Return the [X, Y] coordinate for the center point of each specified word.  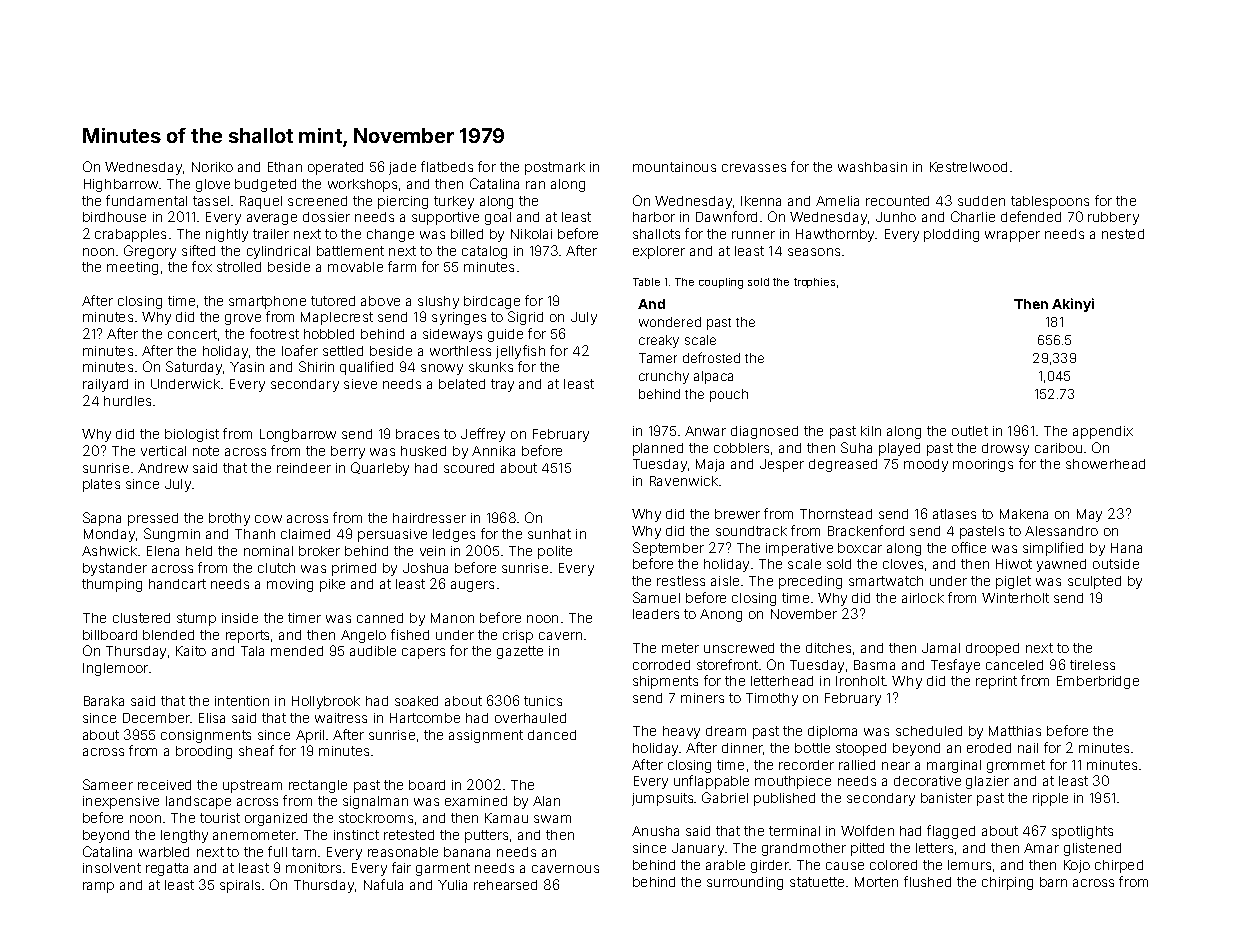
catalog [484, 252]
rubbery [1113, 218]
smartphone [267, 302]
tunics [543, 701]
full [277, 851]
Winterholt [1015, 598]
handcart [177, 584]
